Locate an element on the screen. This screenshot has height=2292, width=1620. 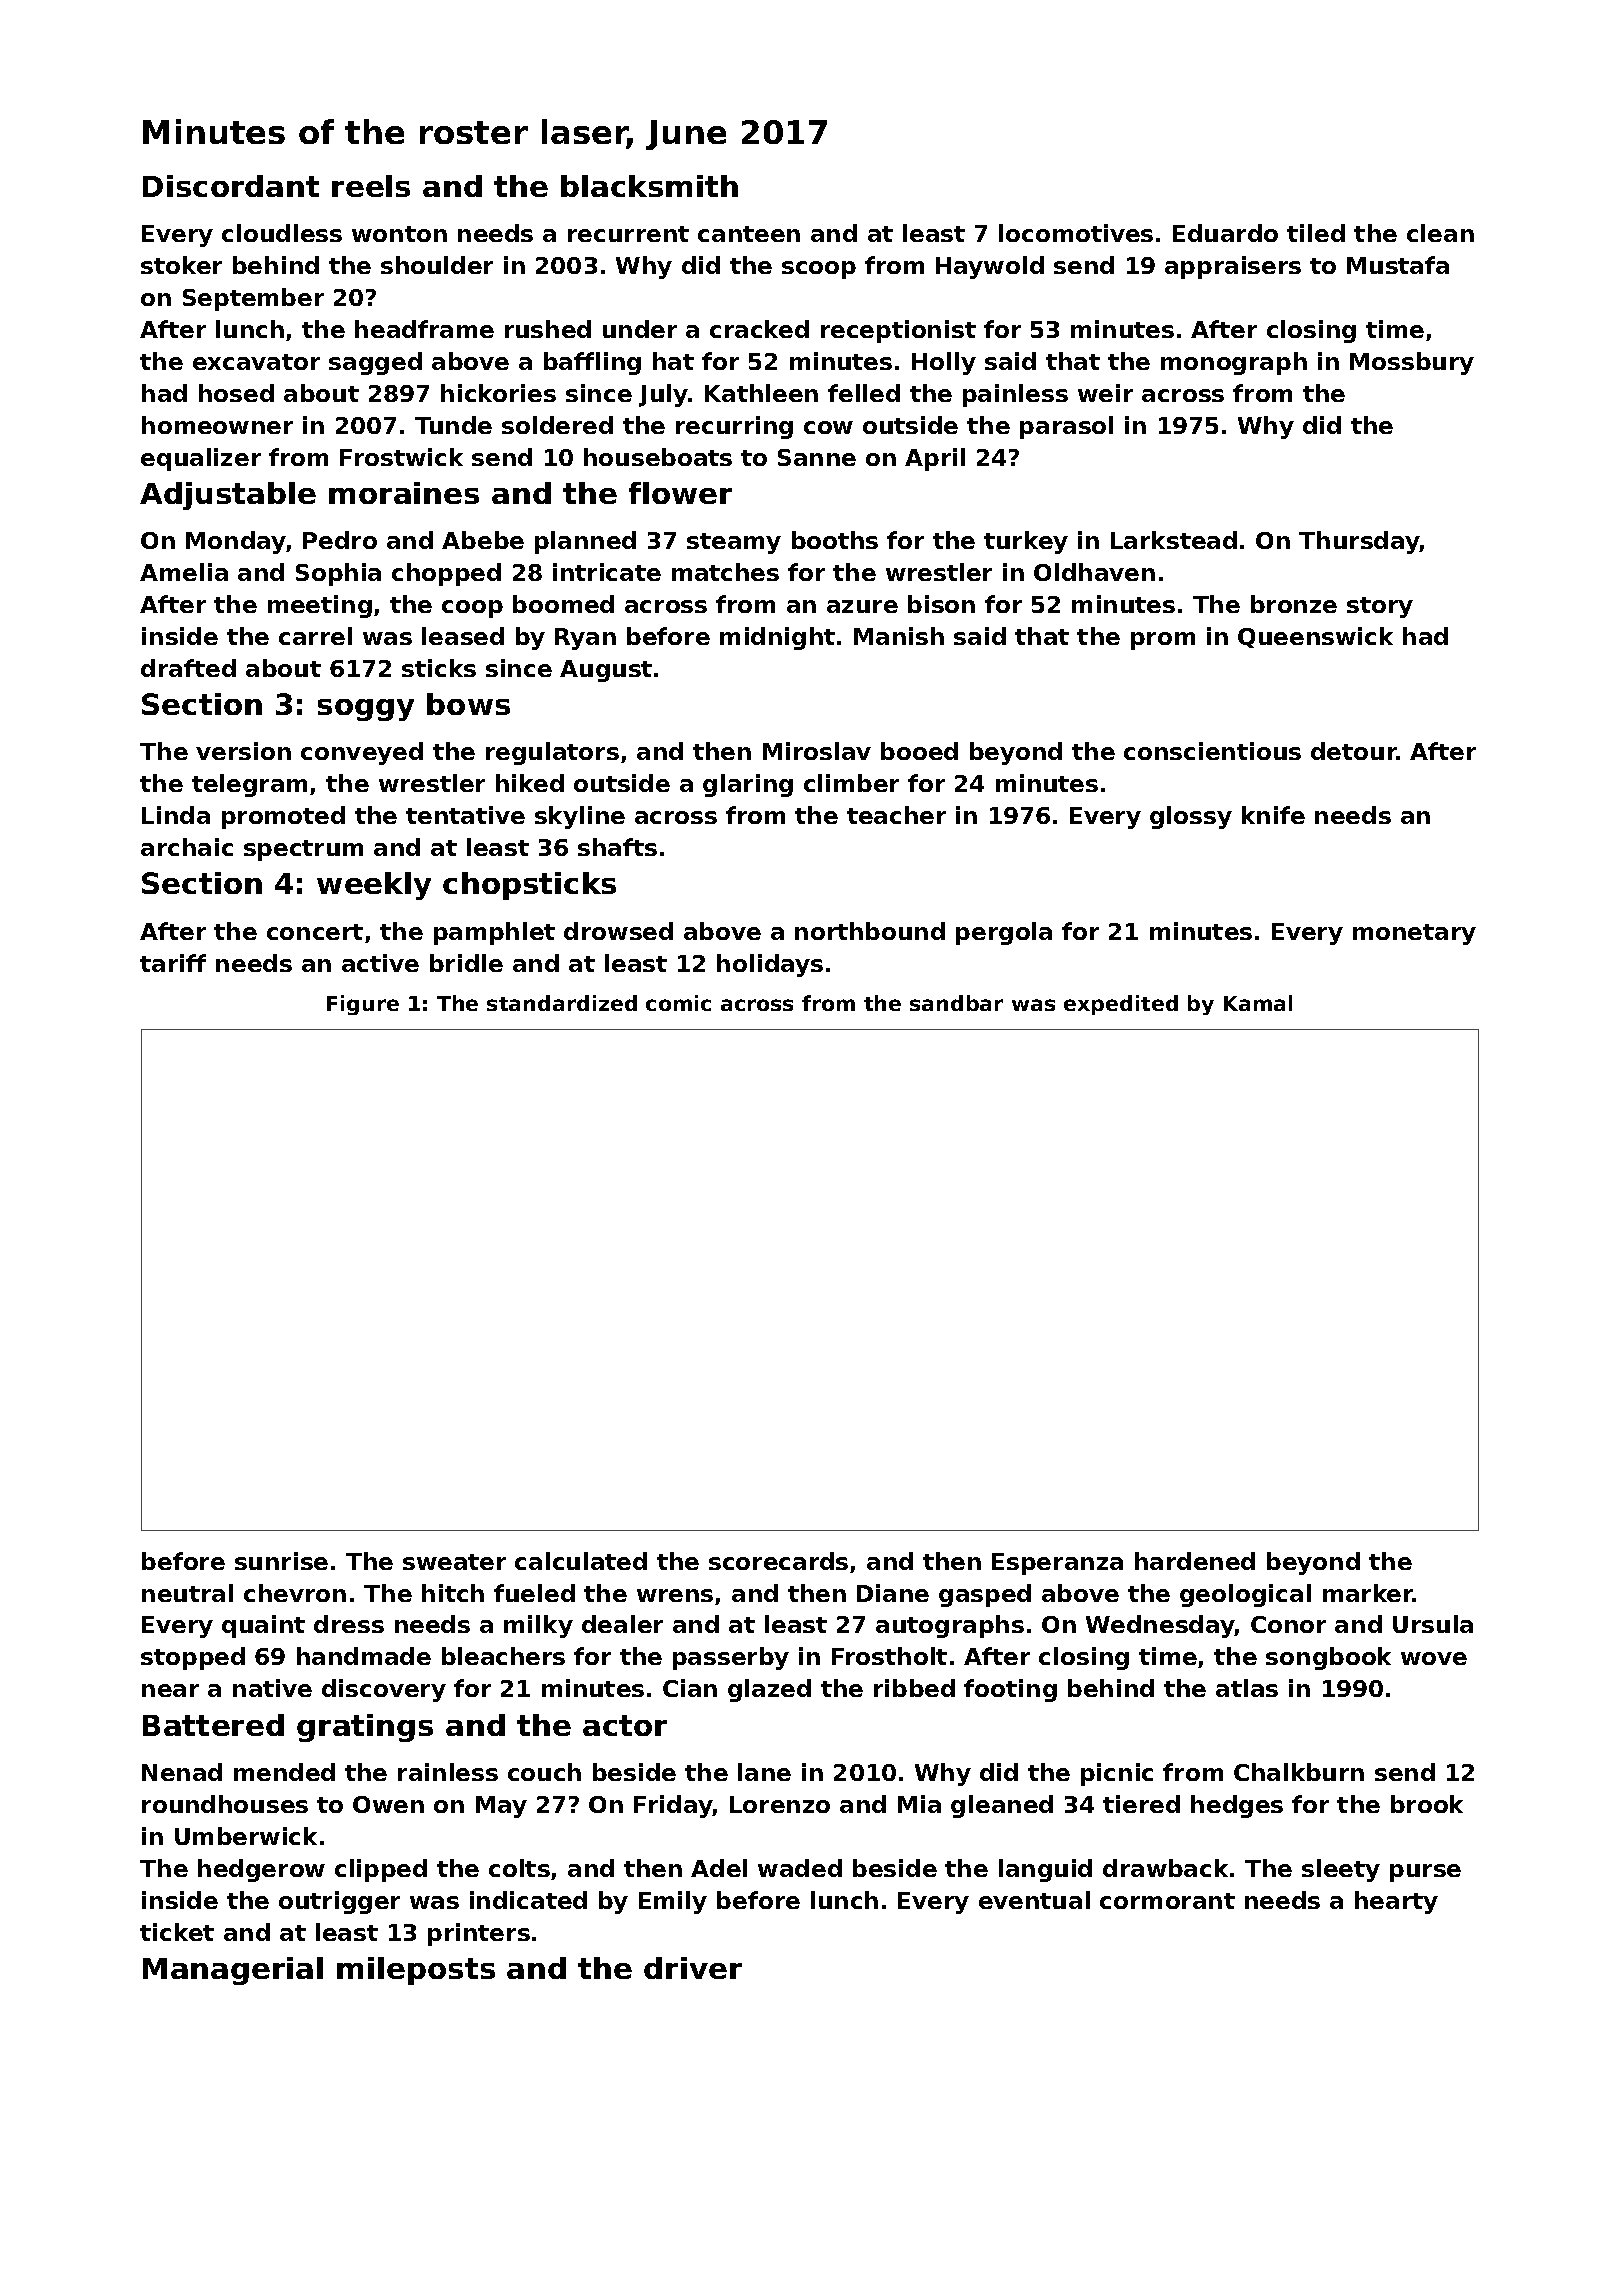
Discordant is located at coordinates (231, 186).
